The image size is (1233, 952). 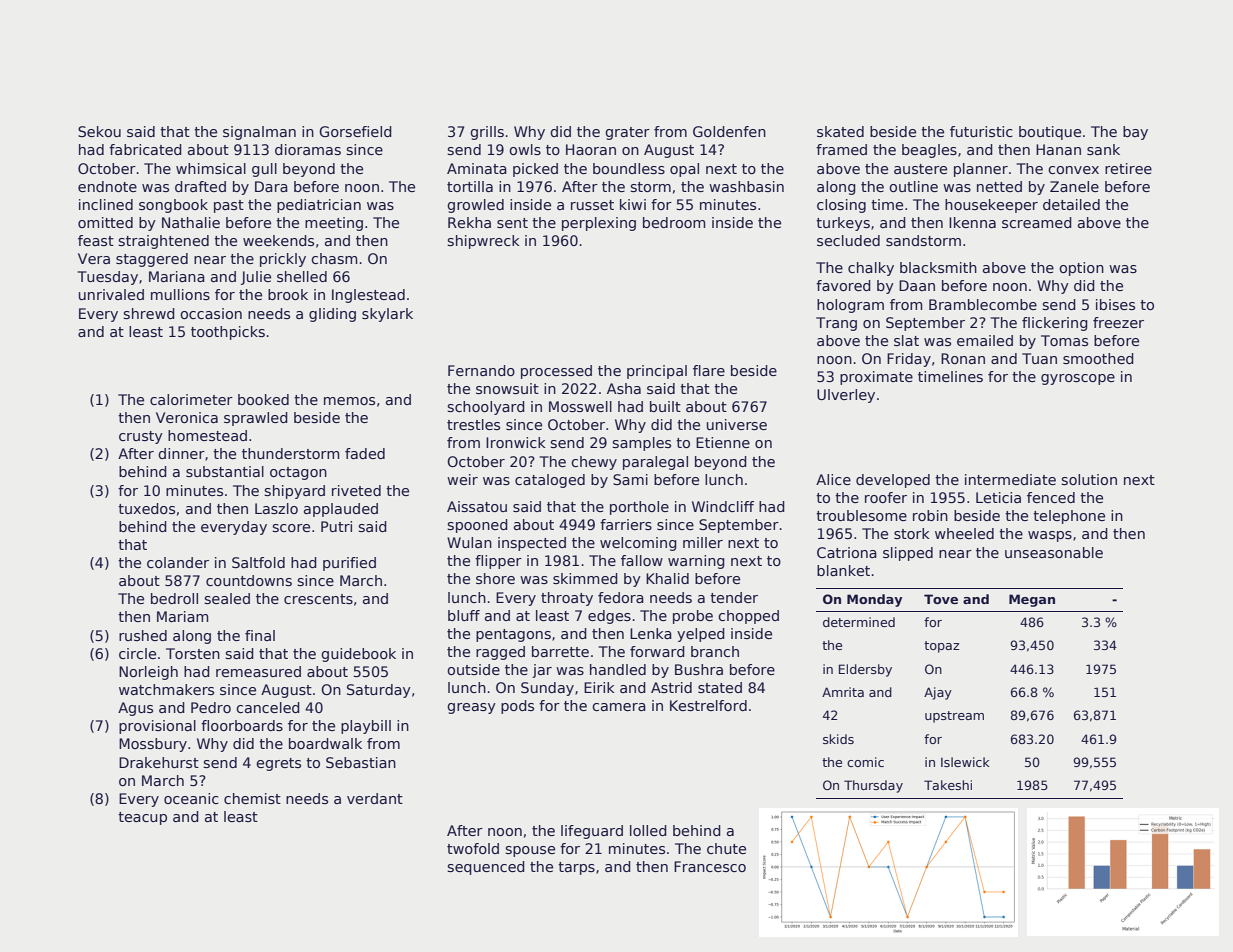 I want to click on chute, so click(x=726, y=848).
